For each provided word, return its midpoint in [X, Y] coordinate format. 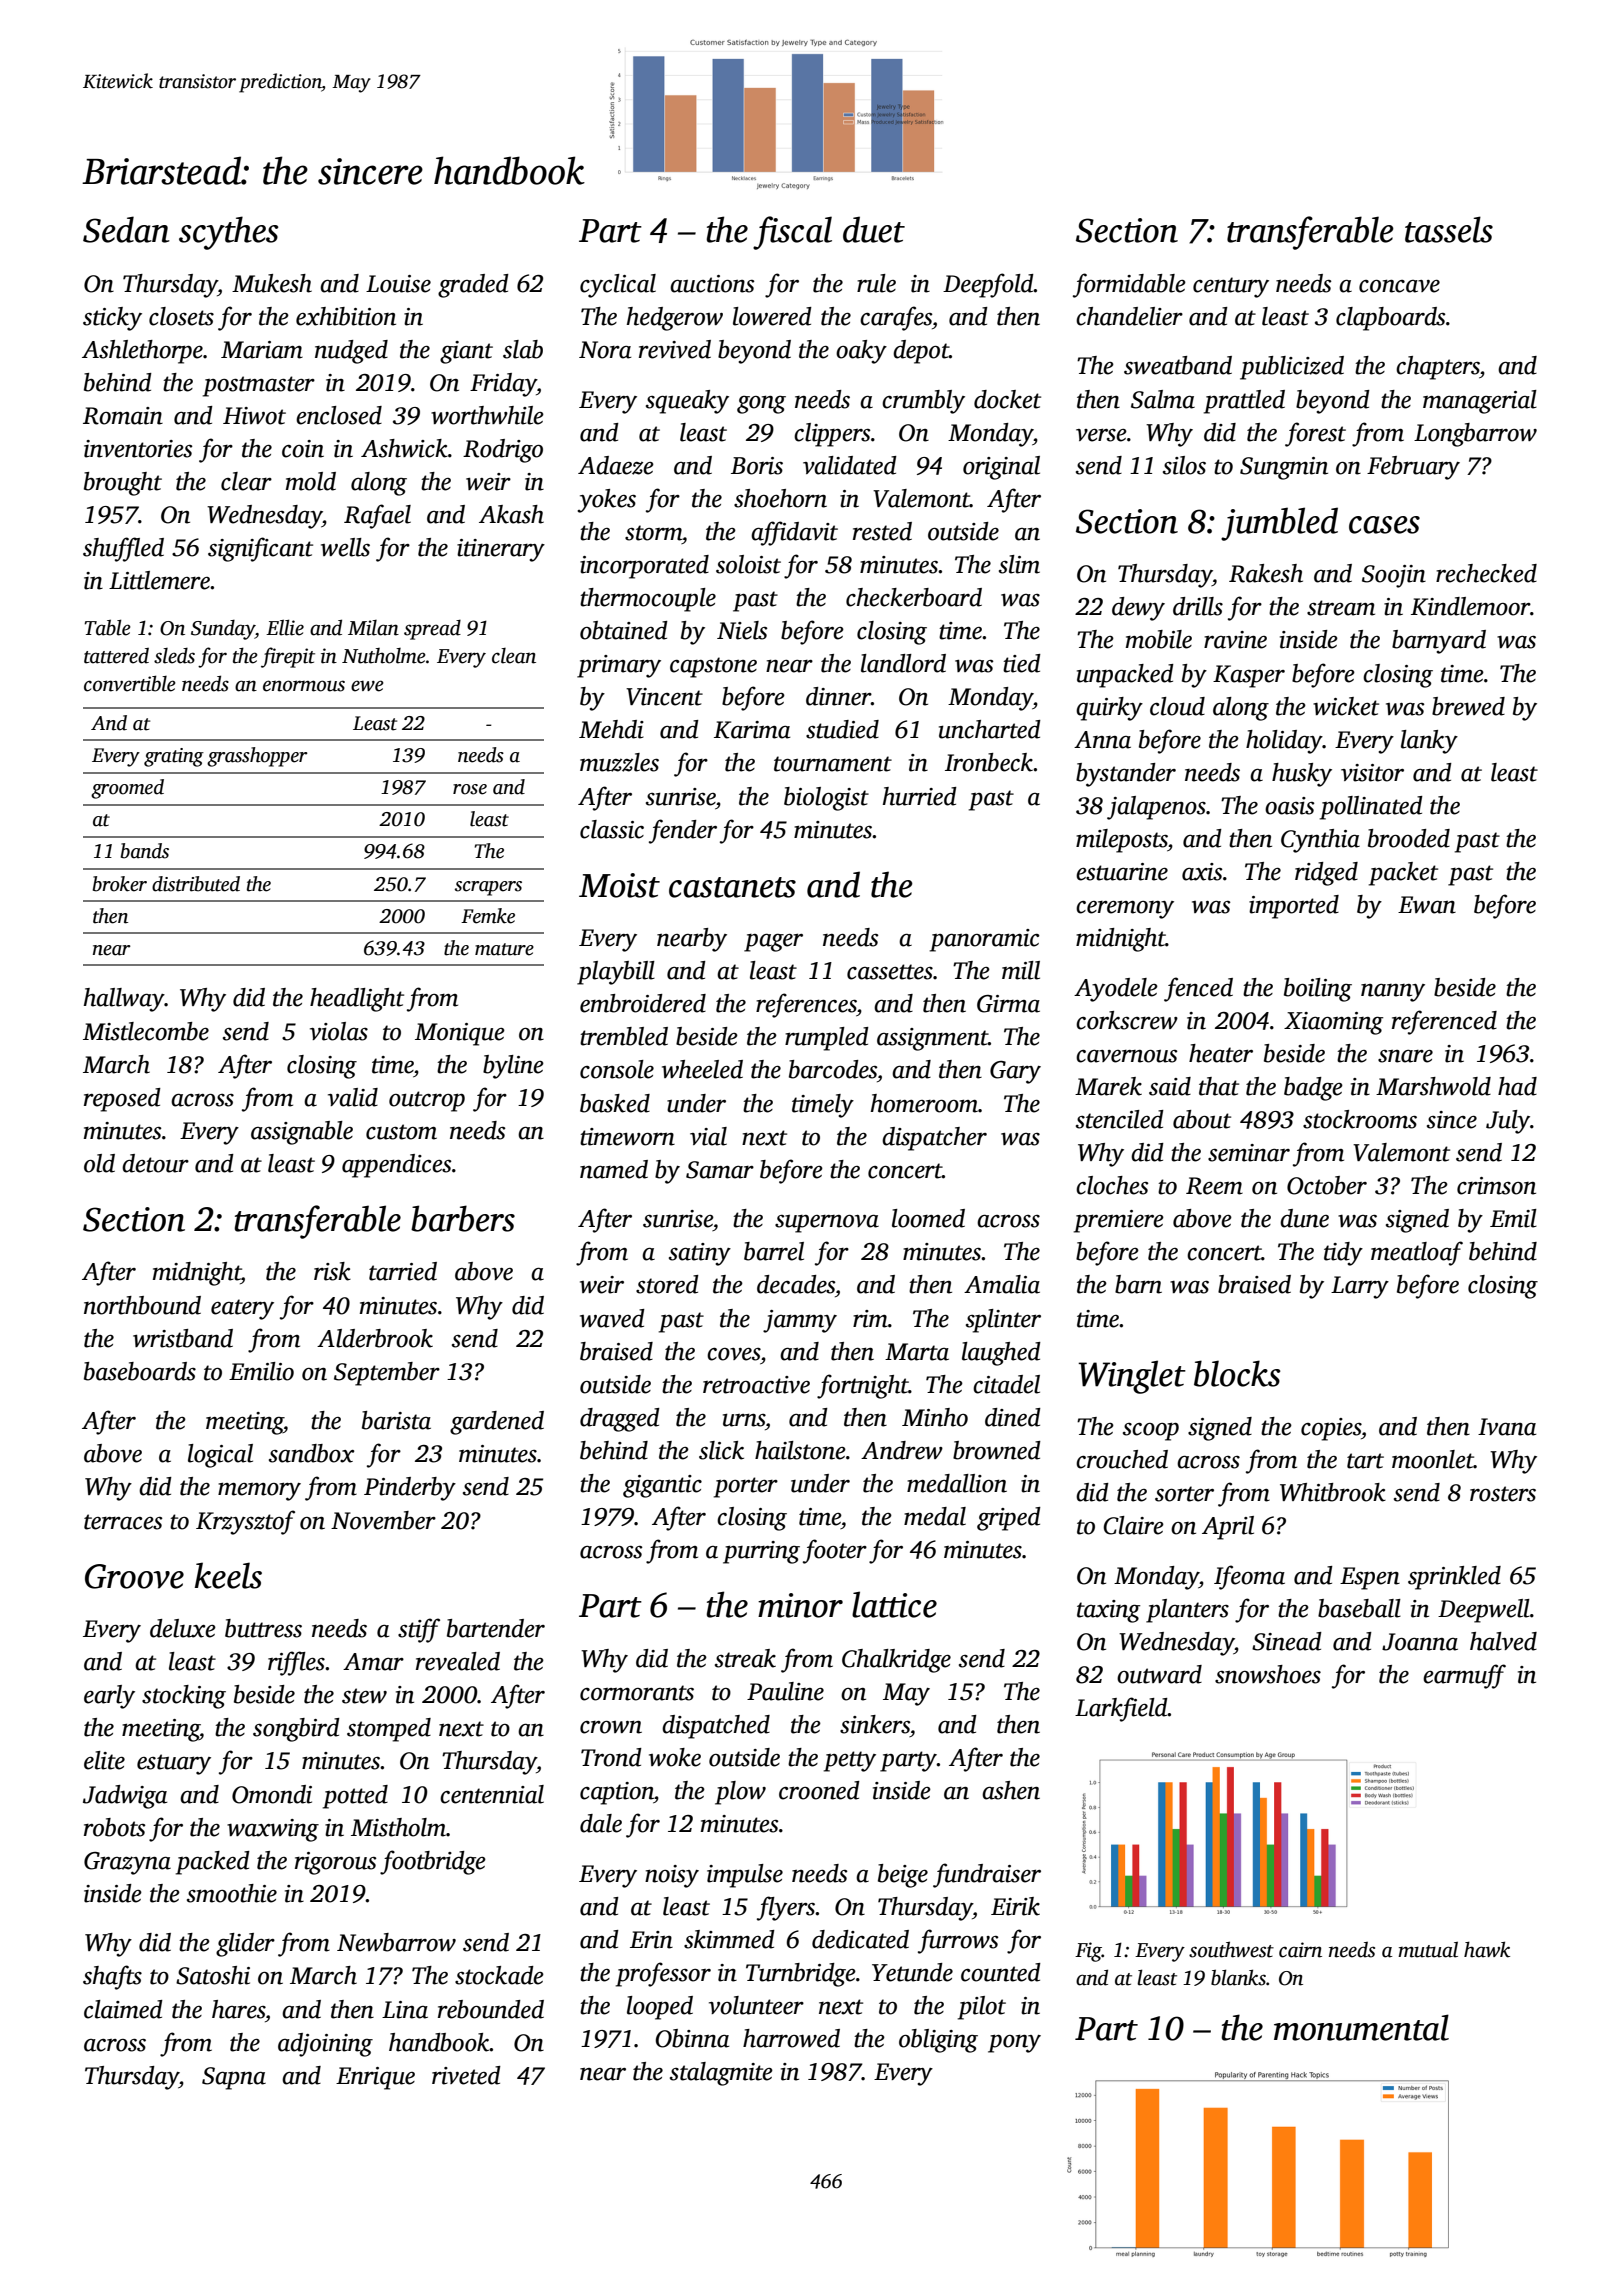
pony [1014, 2043]
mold [311, 481]
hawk [1487, 1949]
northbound [142, 1305]
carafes [896, 318]
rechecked [1486, 573]
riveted [466, 2075]
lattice [894, 1604]
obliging [938, 2041]
